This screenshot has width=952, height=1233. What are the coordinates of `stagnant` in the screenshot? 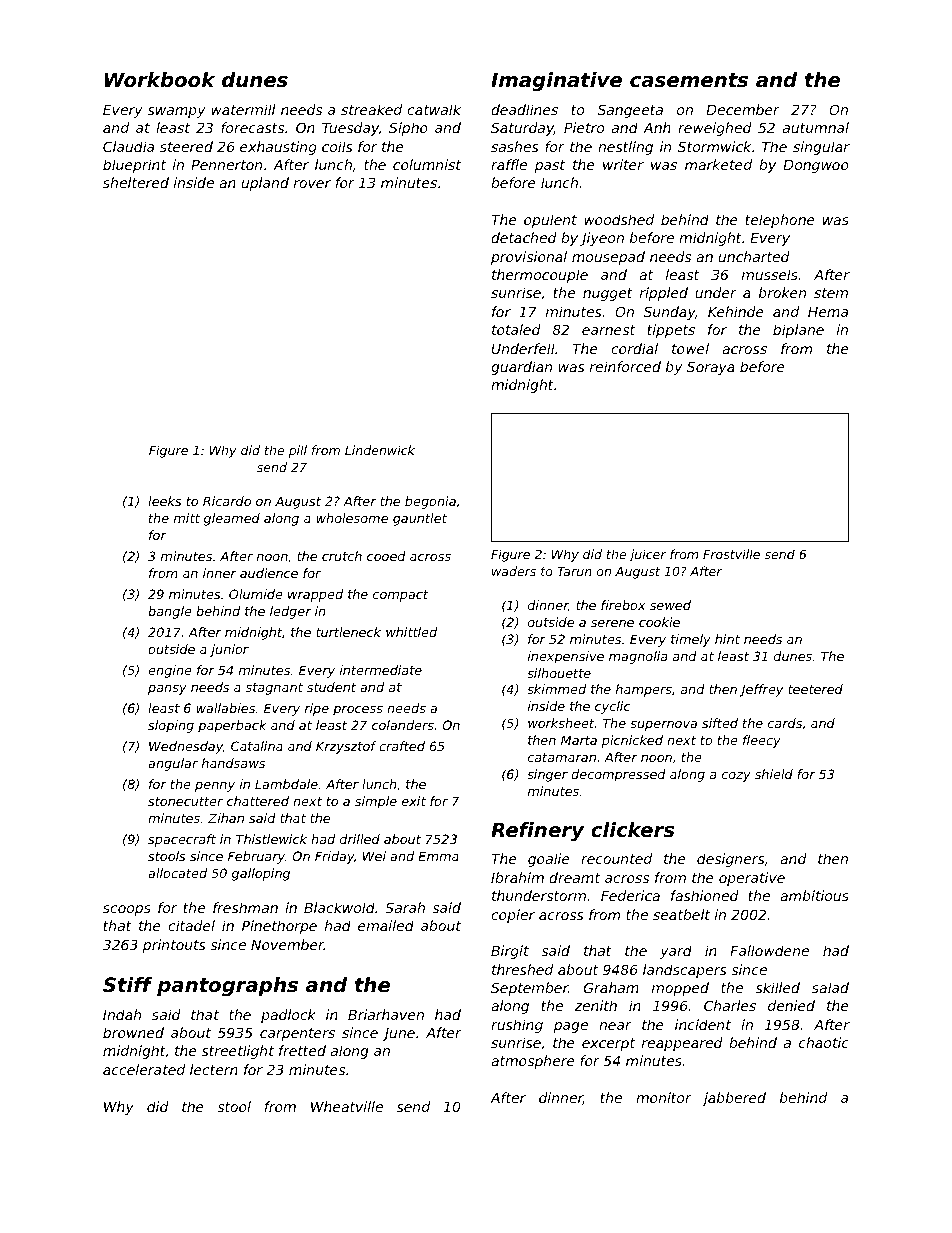 It's located at (274, 689).
